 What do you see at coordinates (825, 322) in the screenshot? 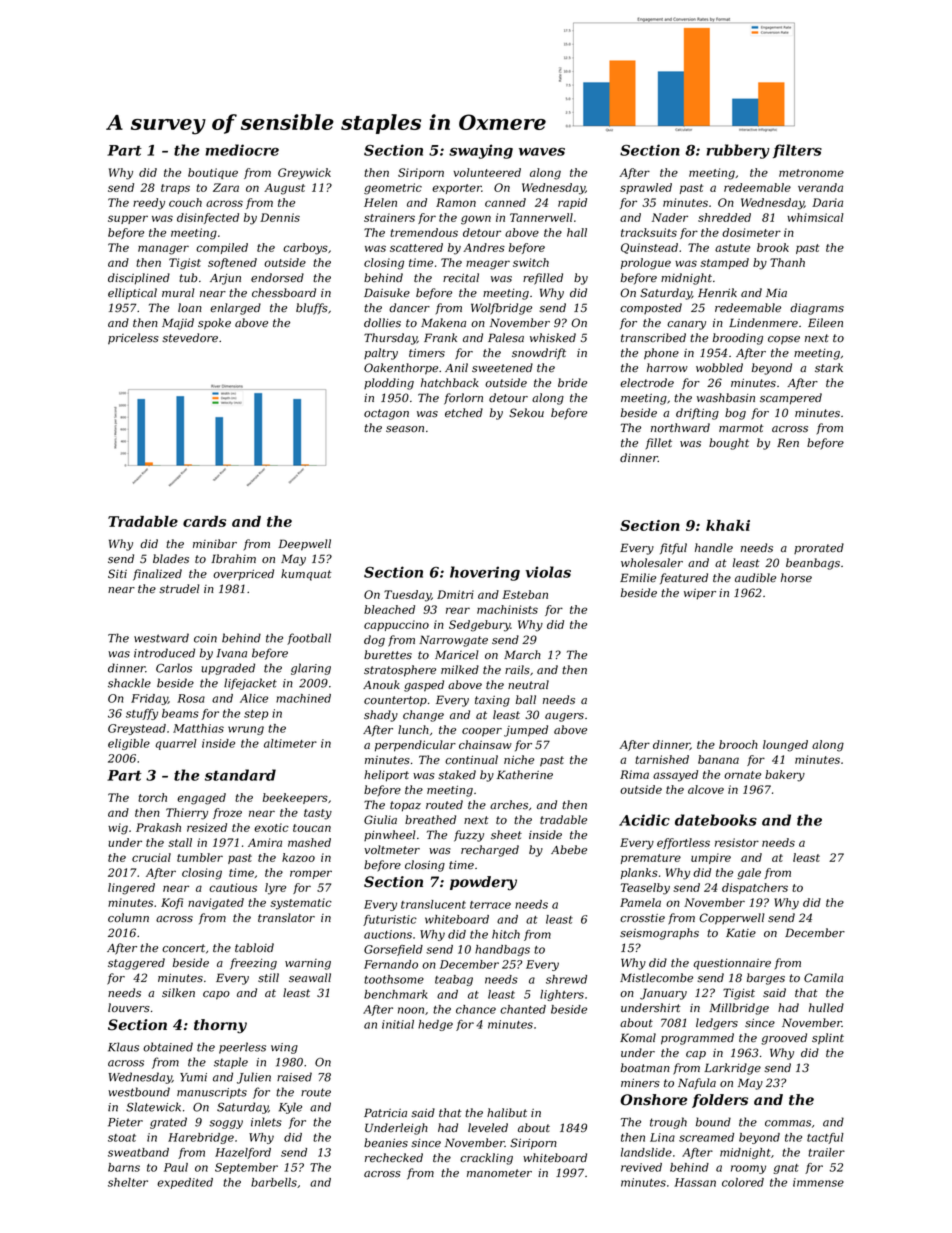
I see `Eileen` at bounding box center [825, 322].
